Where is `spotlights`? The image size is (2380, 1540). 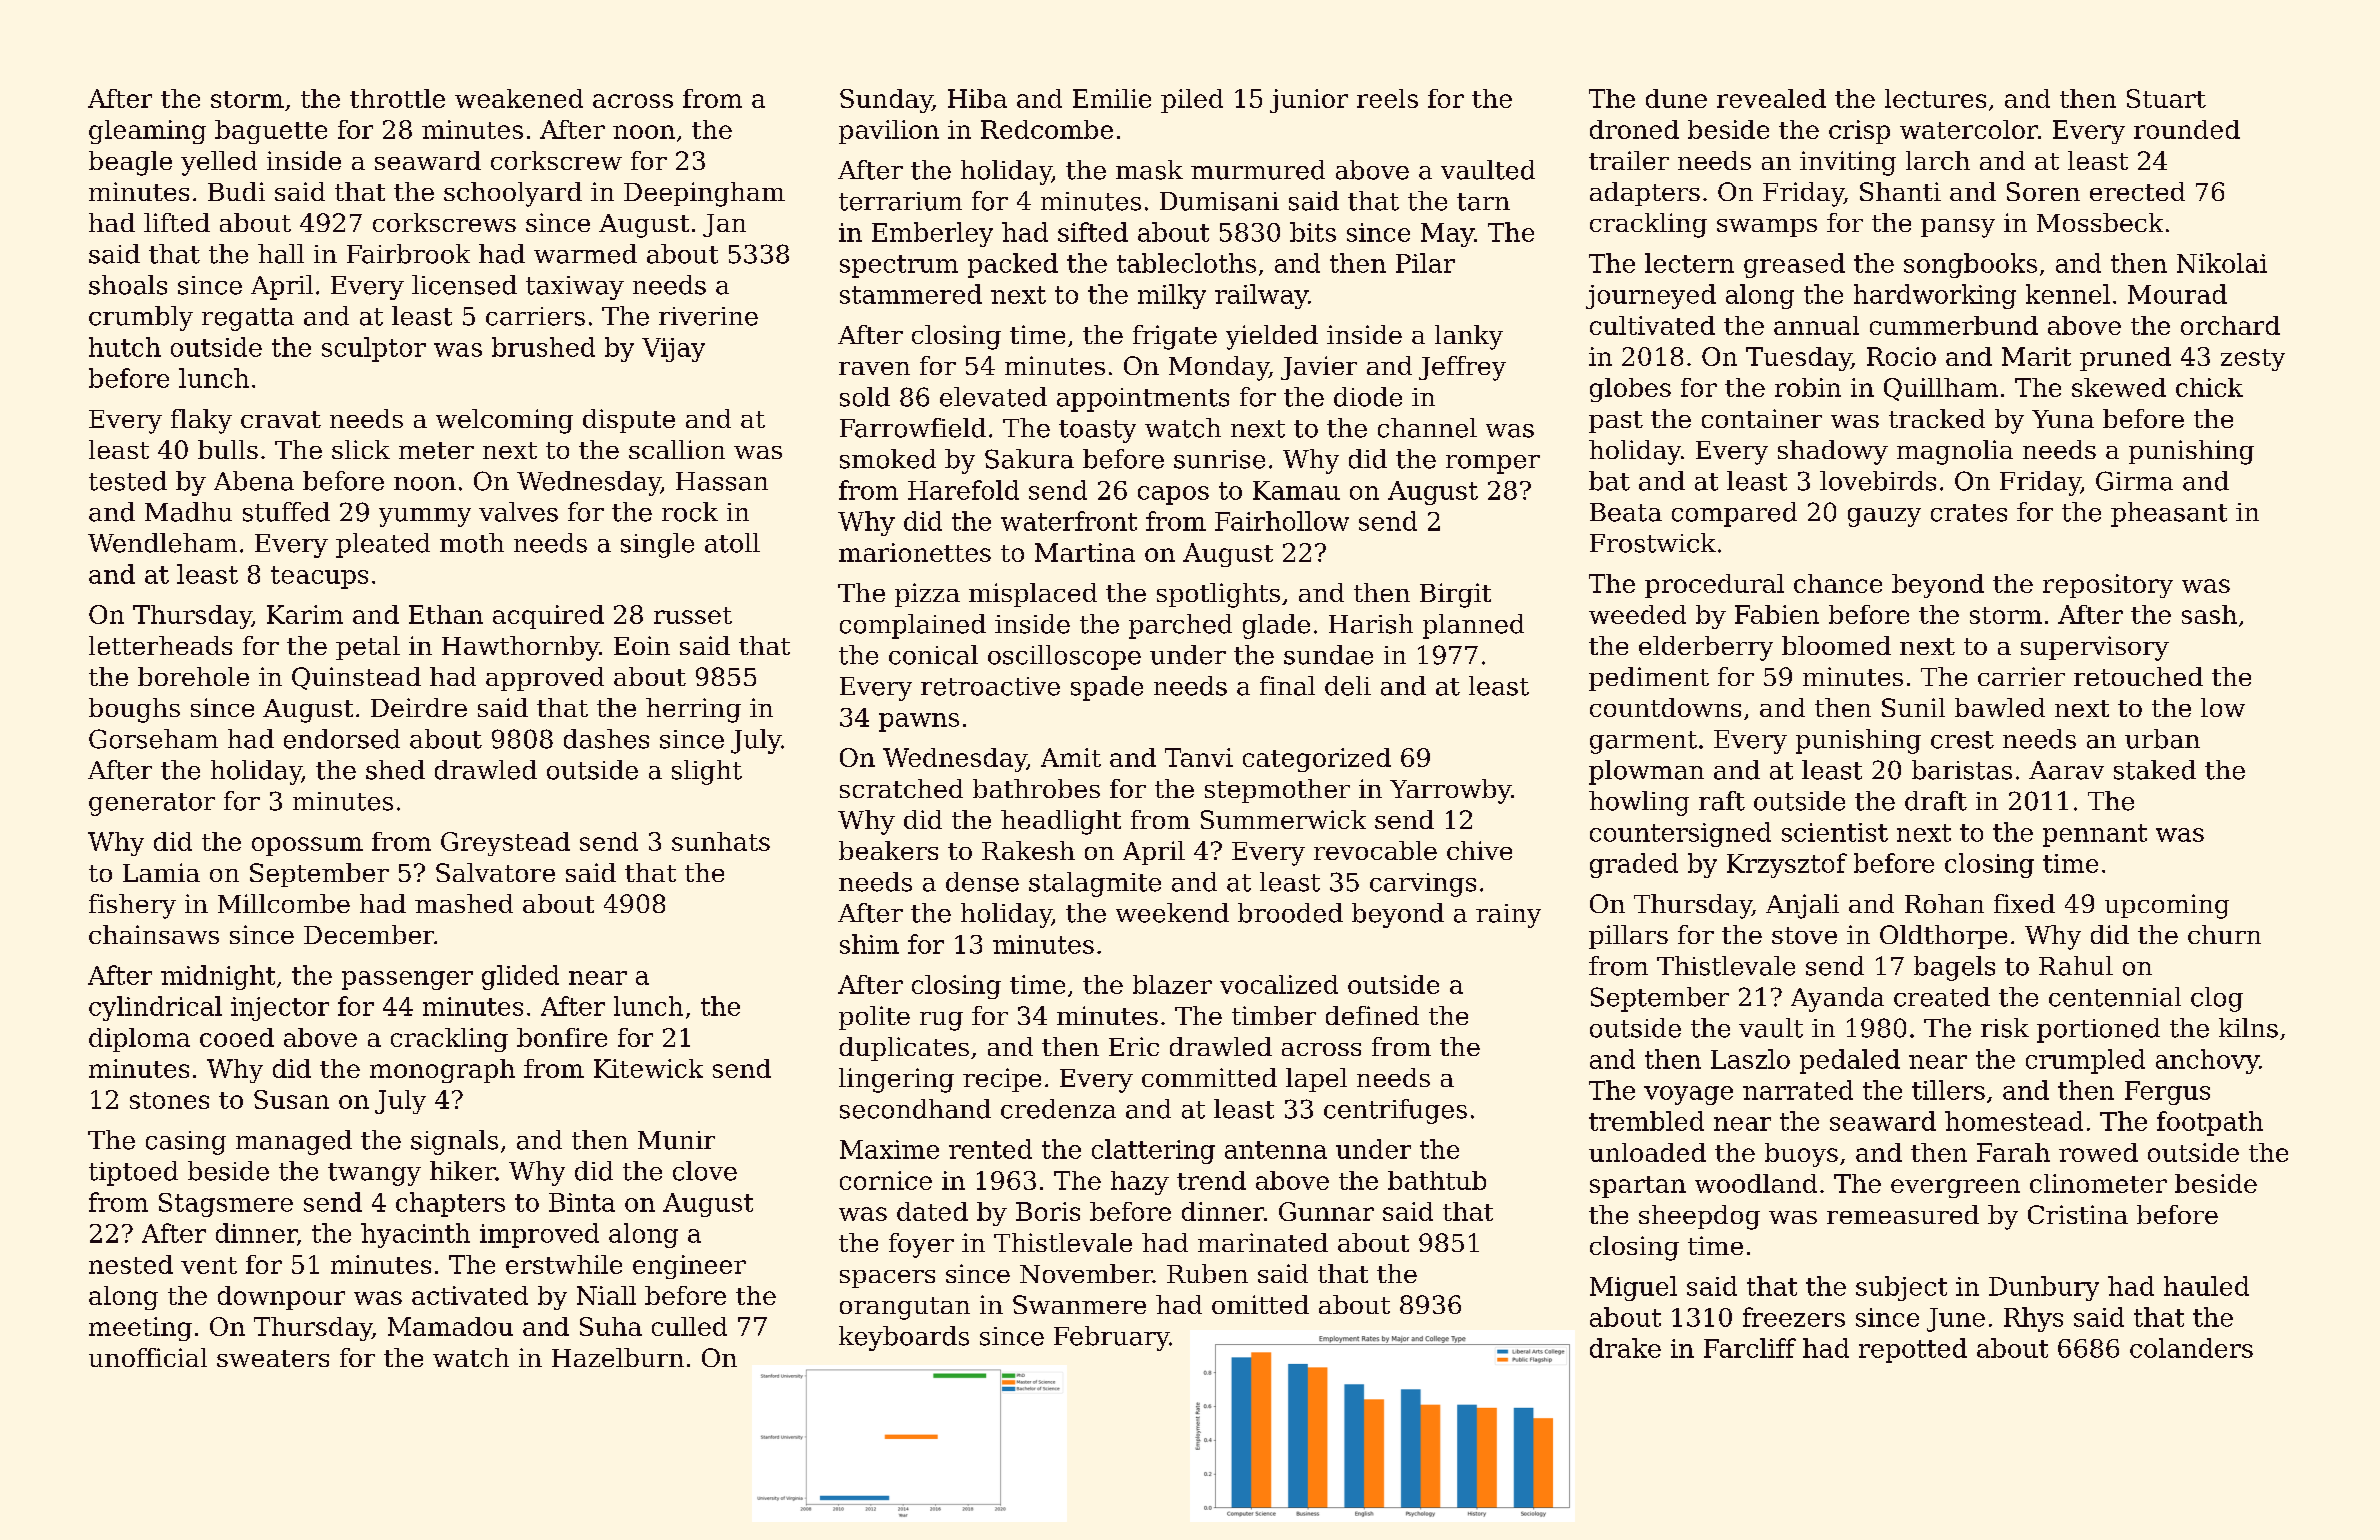 spotlights is located at coordinates (1218, 595).
